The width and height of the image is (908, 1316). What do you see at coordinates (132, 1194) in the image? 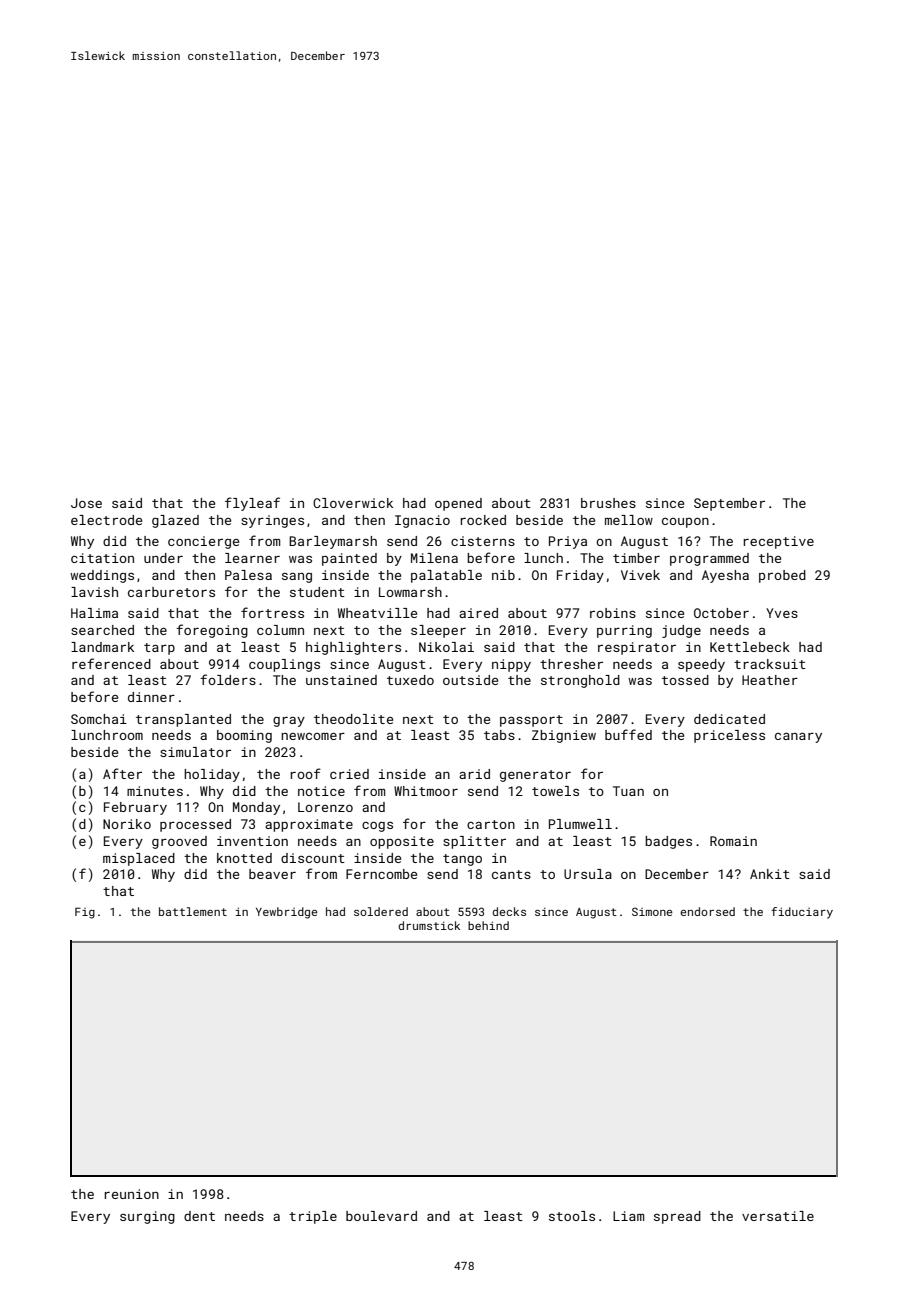
I see `reunion` at bounding box center [132, 1194].
